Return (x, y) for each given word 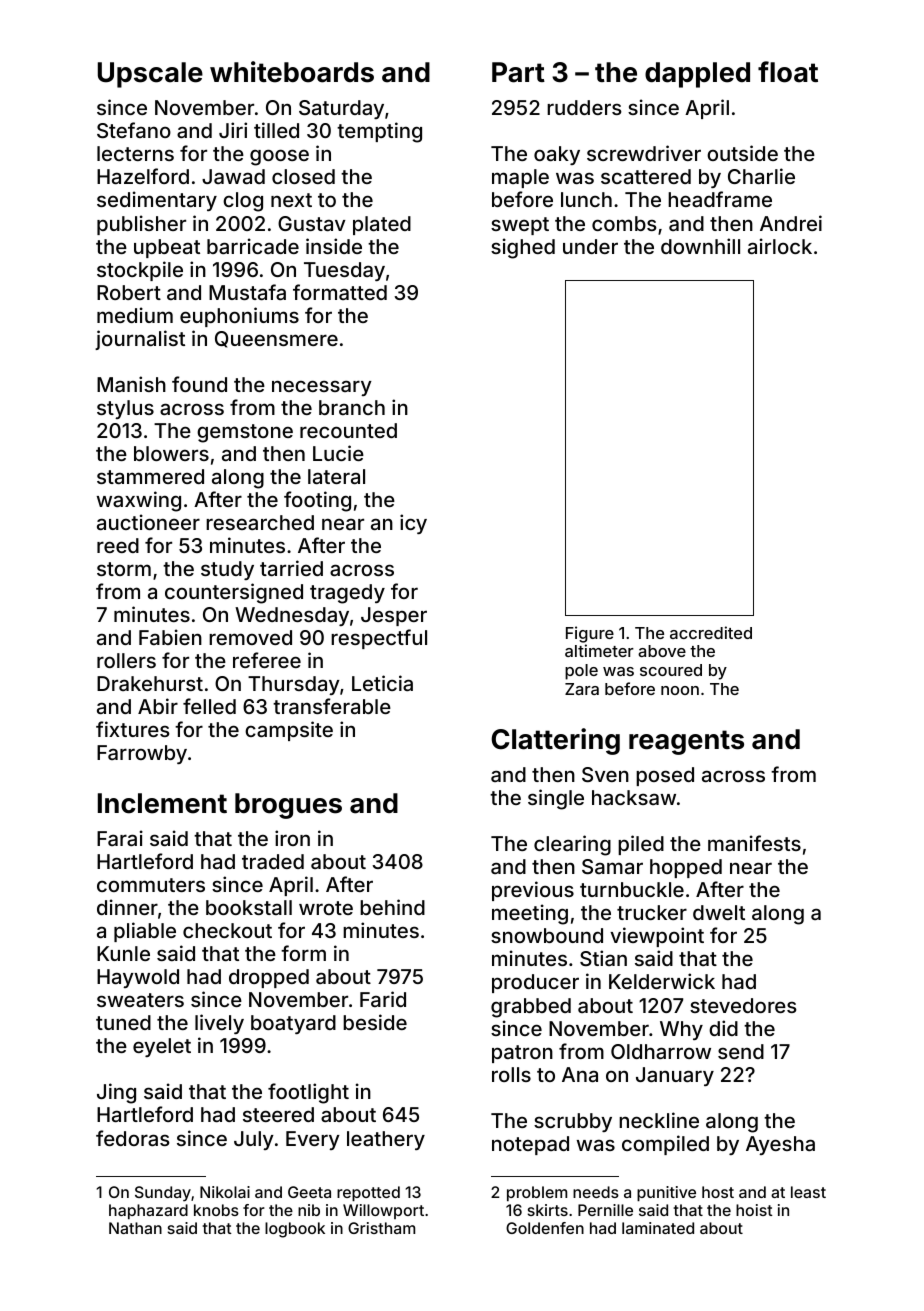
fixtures (133, 729)
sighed (523, 248)
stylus (125, 409)
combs (624, 223)
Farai (120, 838)
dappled (697, 75)
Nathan (135, 1228)
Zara (582, 689)
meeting (530, 914)
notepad (530, 1145)
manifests (754, 843)
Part (518, 72)
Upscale (150, 75)
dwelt (719, 912)
